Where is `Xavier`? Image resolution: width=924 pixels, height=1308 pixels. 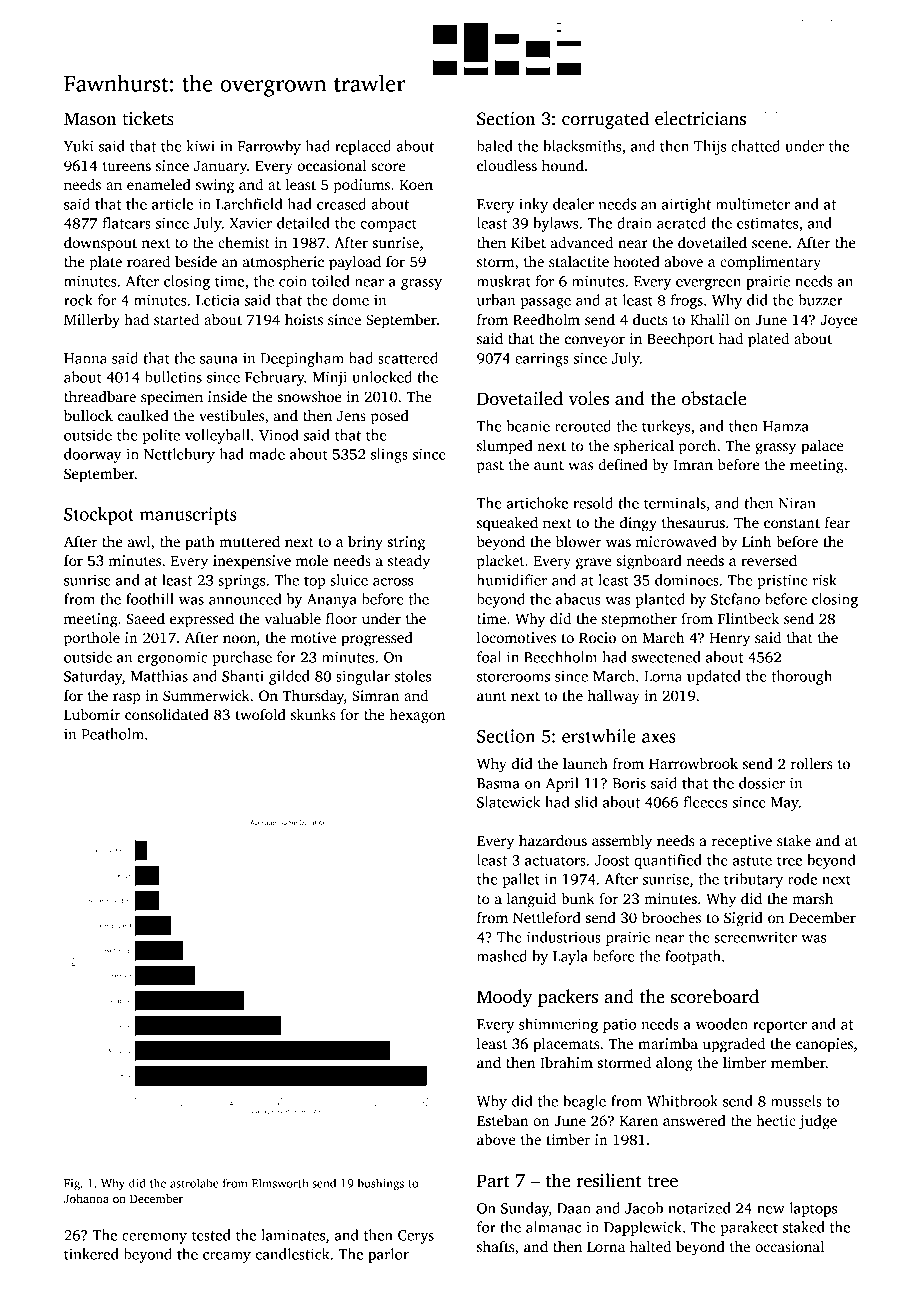 Xavier is located at coordinates (250, 223).
